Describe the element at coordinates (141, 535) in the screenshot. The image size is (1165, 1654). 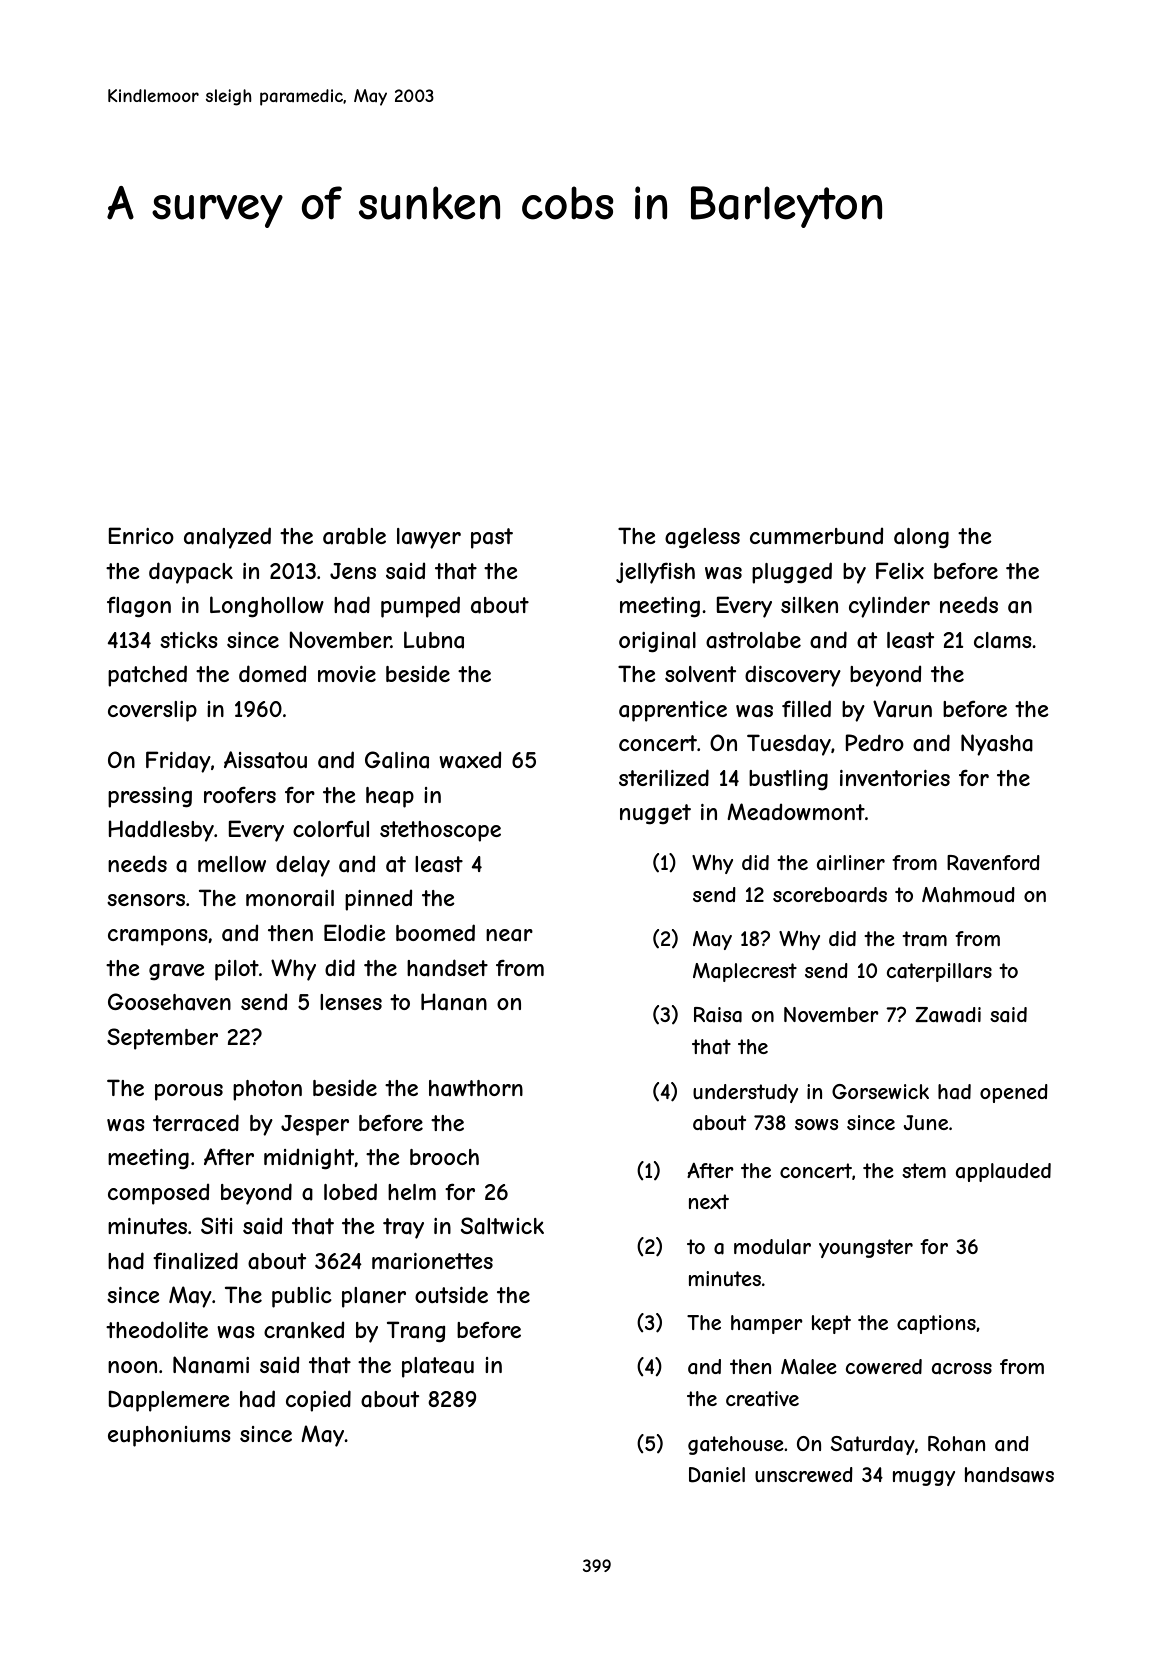
I see `Enrico` at that location.
